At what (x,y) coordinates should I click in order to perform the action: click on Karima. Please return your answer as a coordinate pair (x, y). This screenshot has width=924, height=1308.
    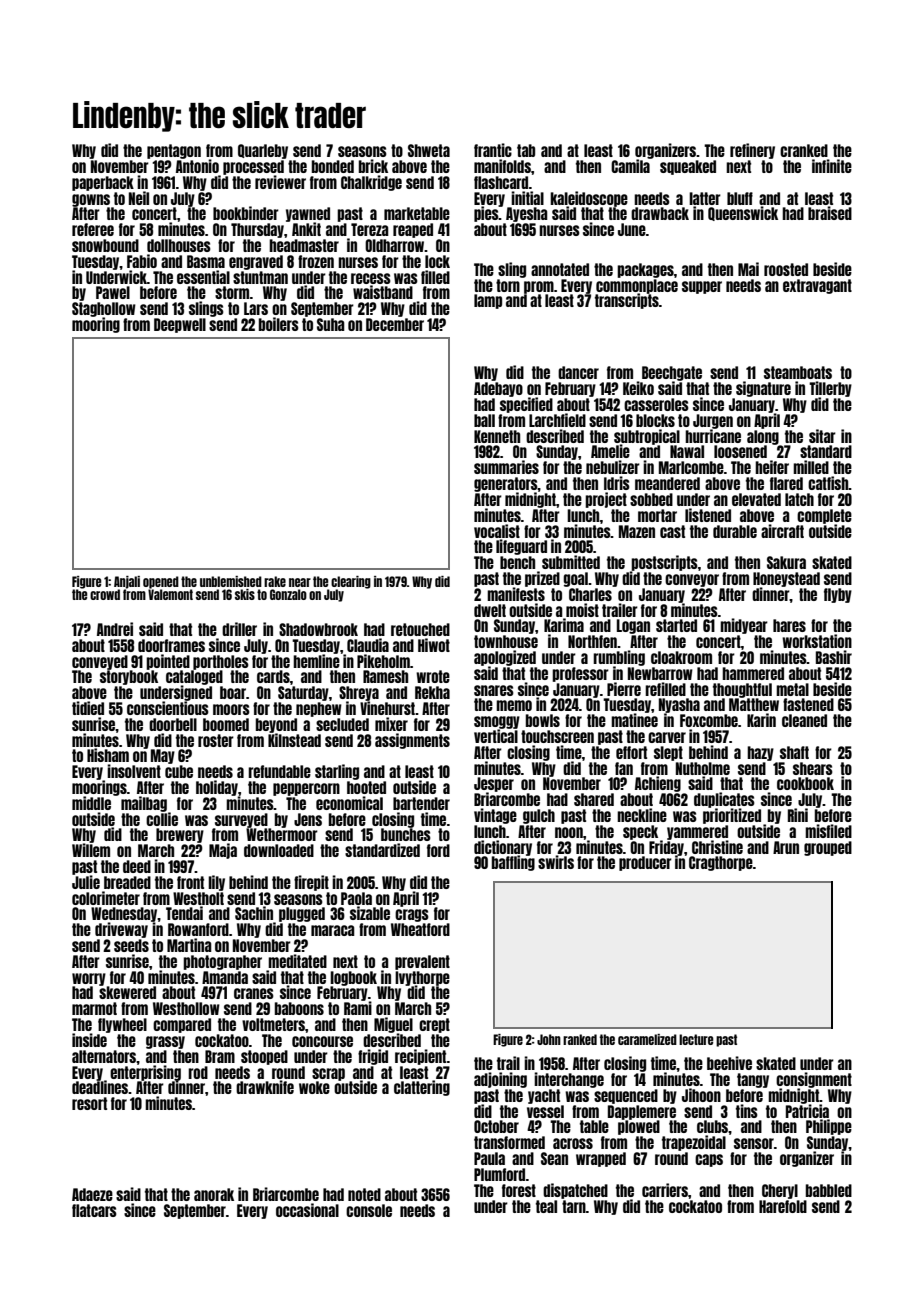
    Looking at the image, I should click on (564, 625).
